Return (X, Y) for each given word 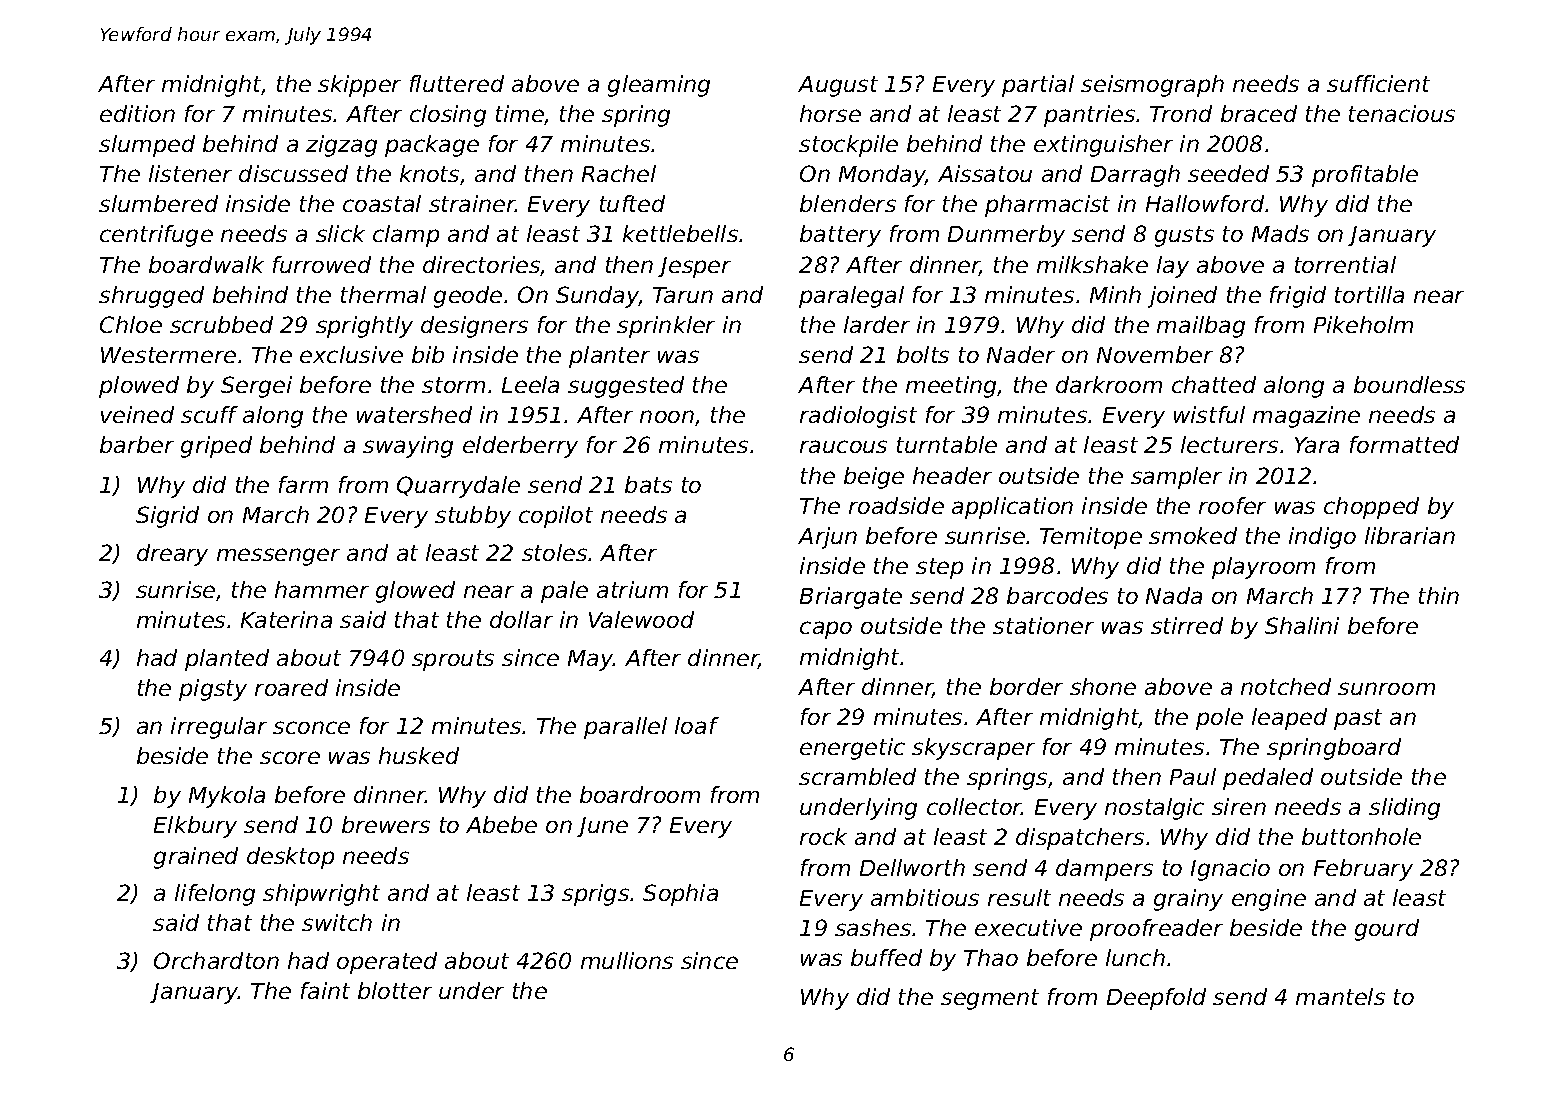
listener (190, 173)
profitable (1365, 176)
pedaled (1268, 779)
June (602, 827)
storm (453, 385)
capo (826, 630)
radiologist (858, 417)
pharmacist (1047, 206)
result (1019, 897)
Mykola (227, 797)
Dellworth (912, 867)
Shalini (1302, 625)
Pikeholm (1363, 324)
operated (387, 963)
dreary (172, 555)
